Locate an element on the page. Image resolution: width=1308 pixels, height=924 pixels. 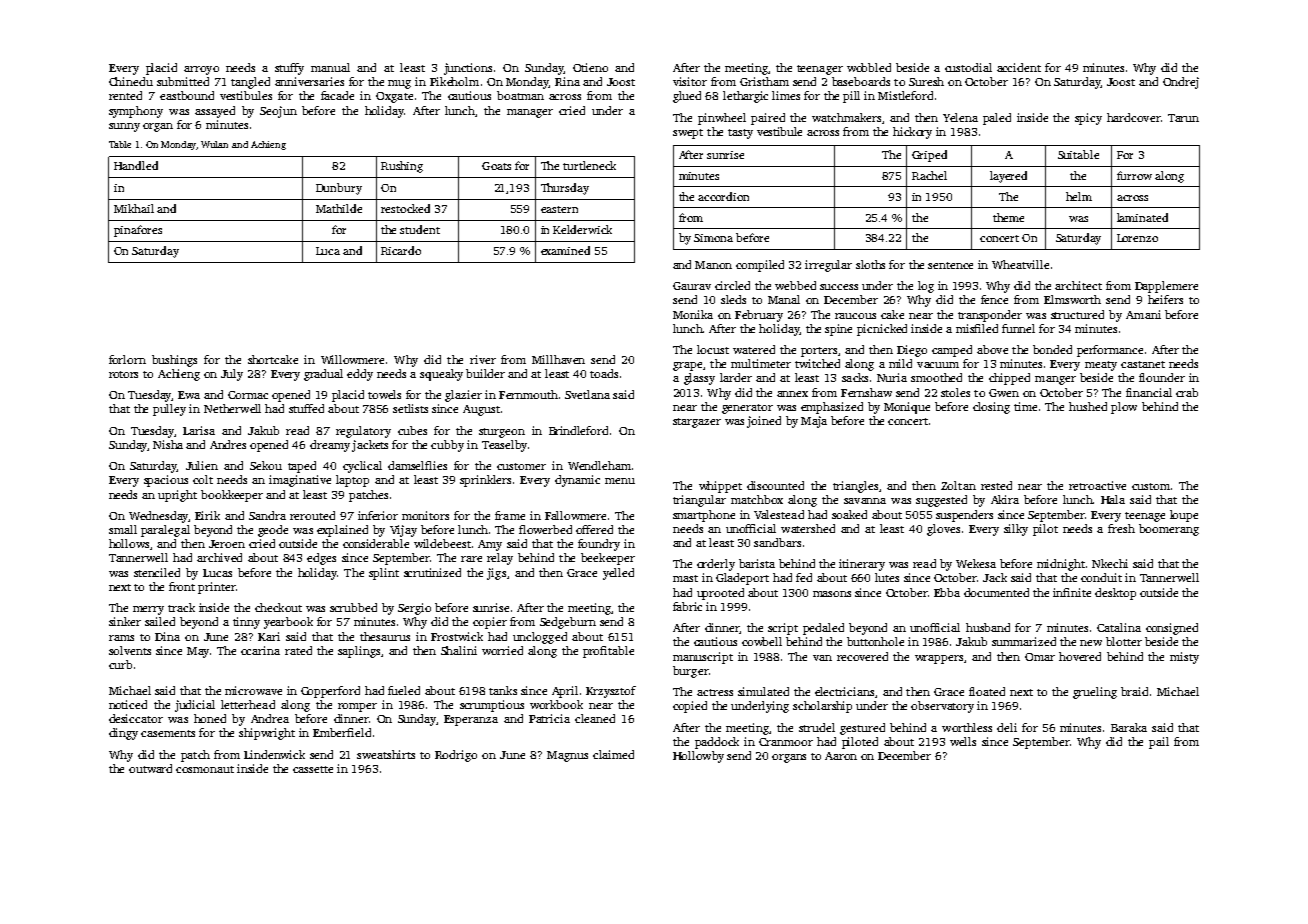
accordion is located at coordinates (723, 196).
